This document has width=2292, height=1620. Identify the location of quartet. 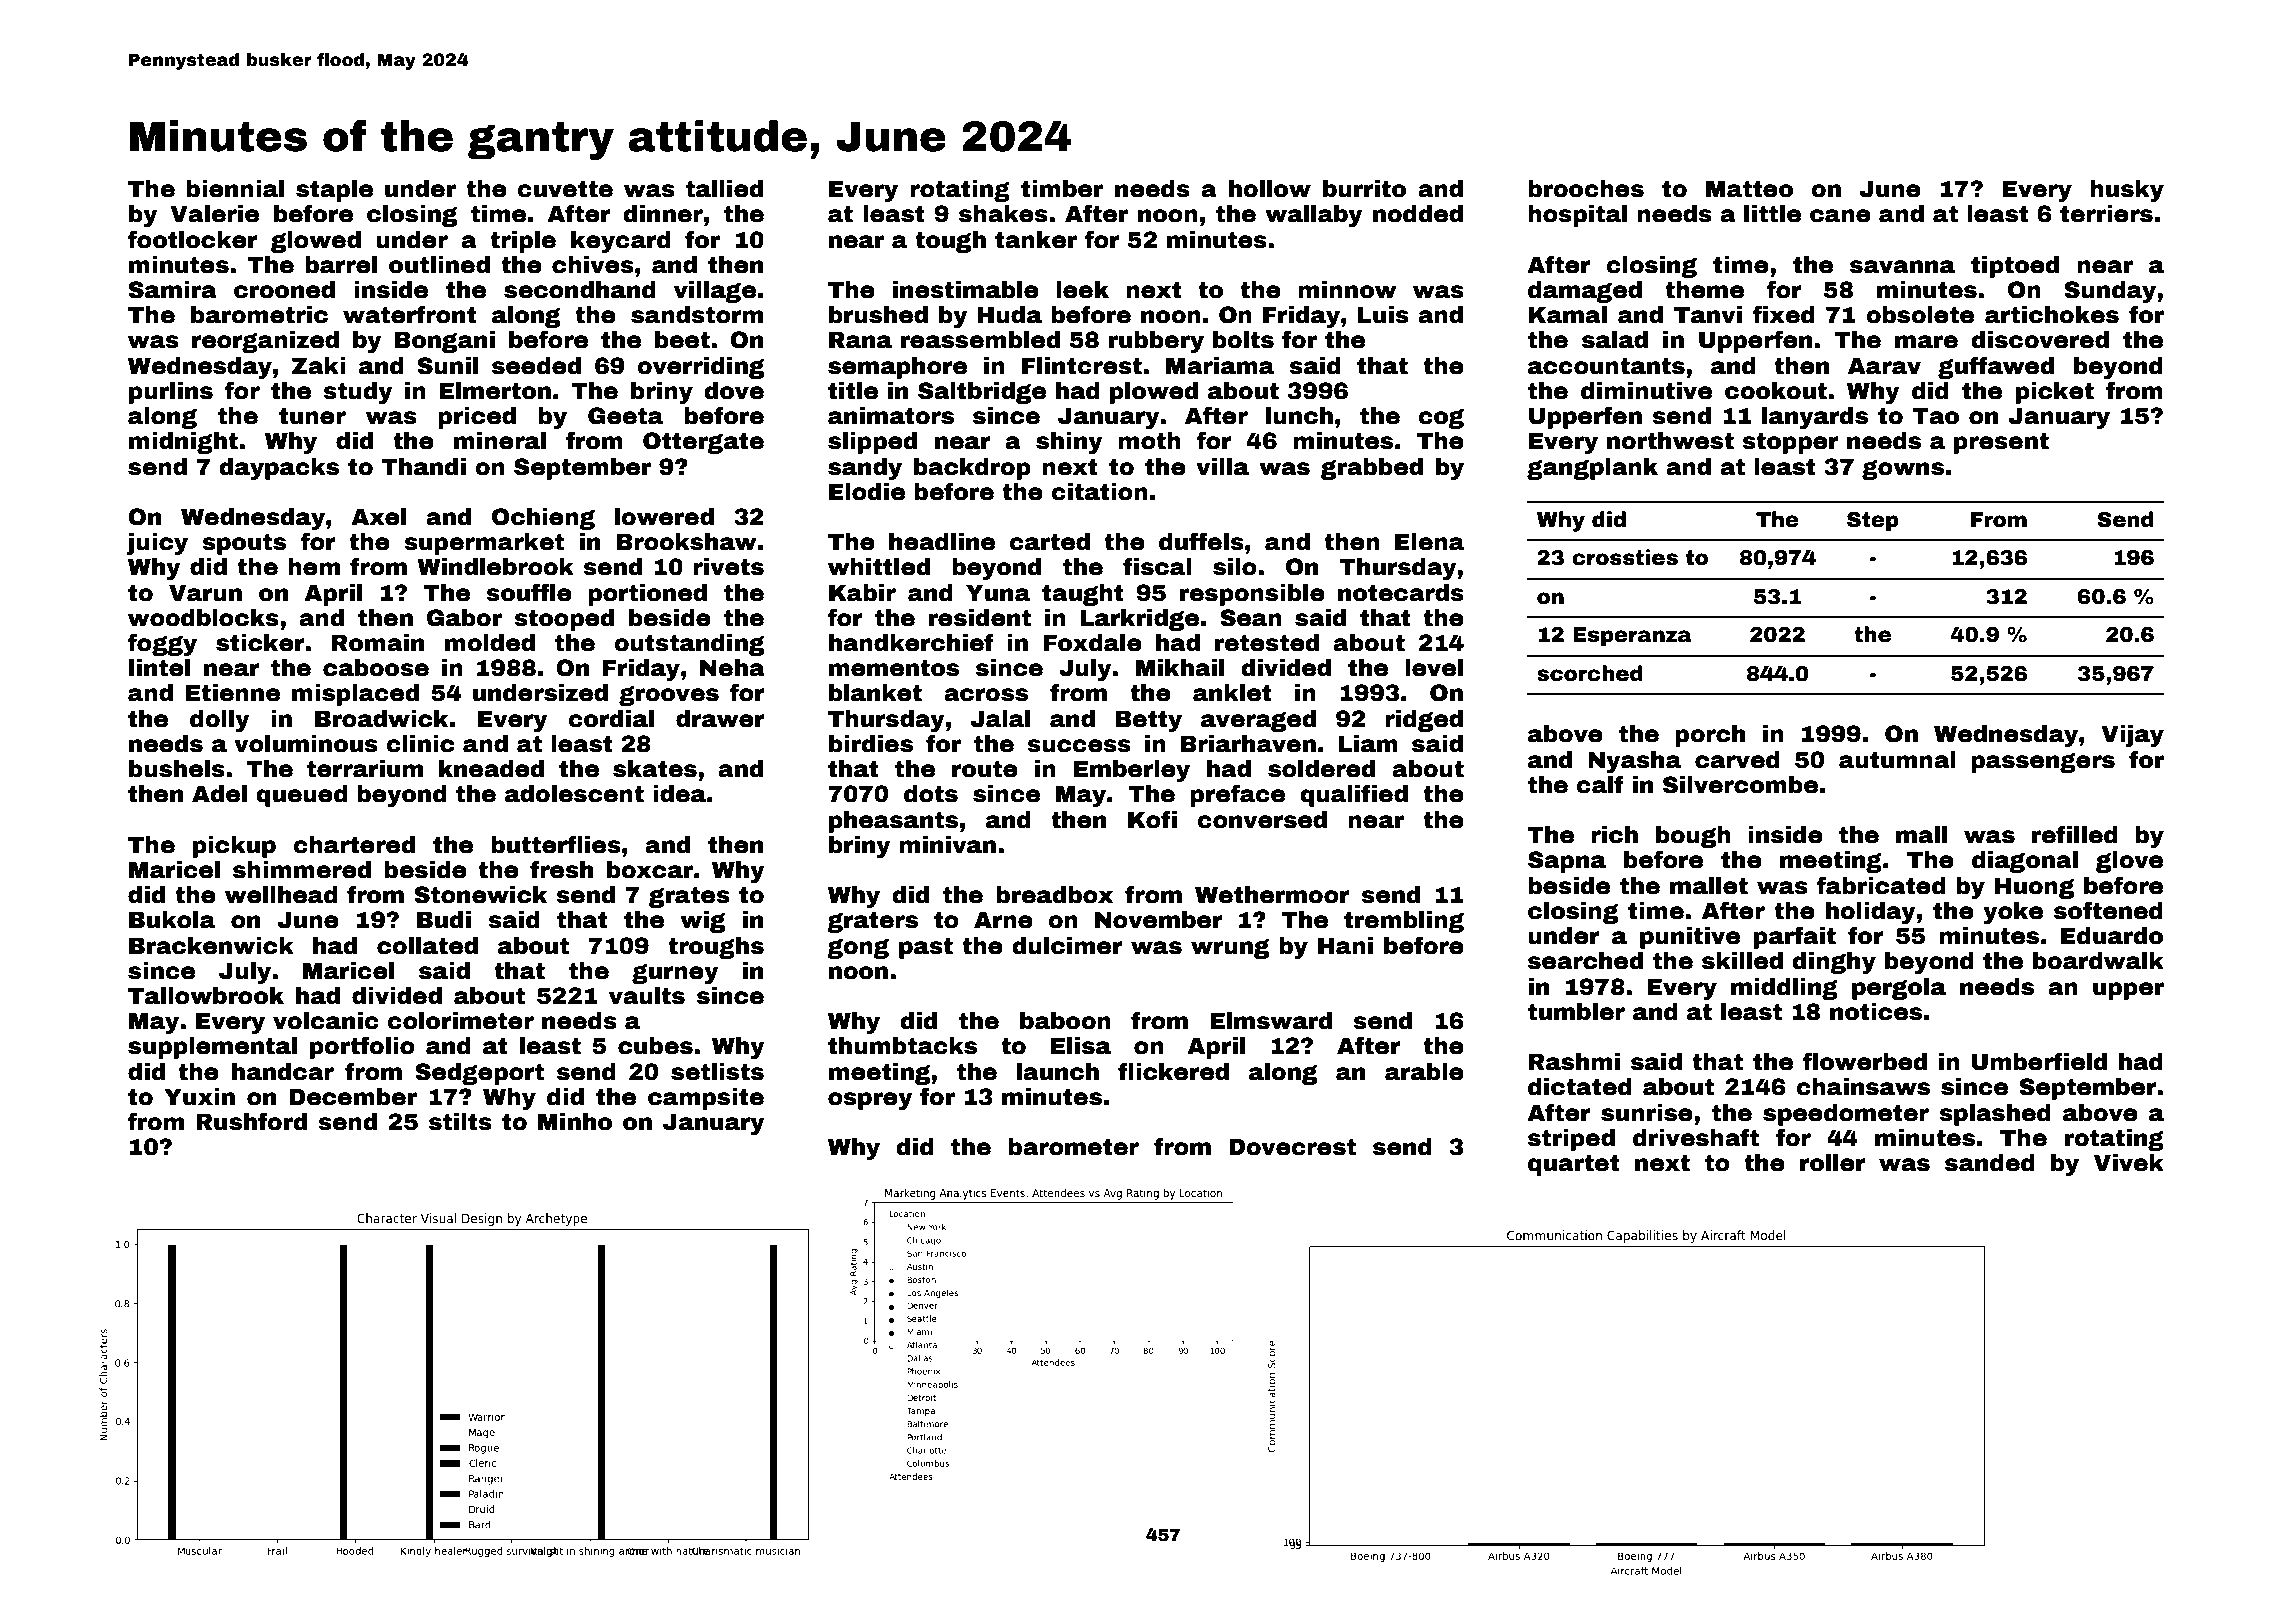
(1574, 1165).
